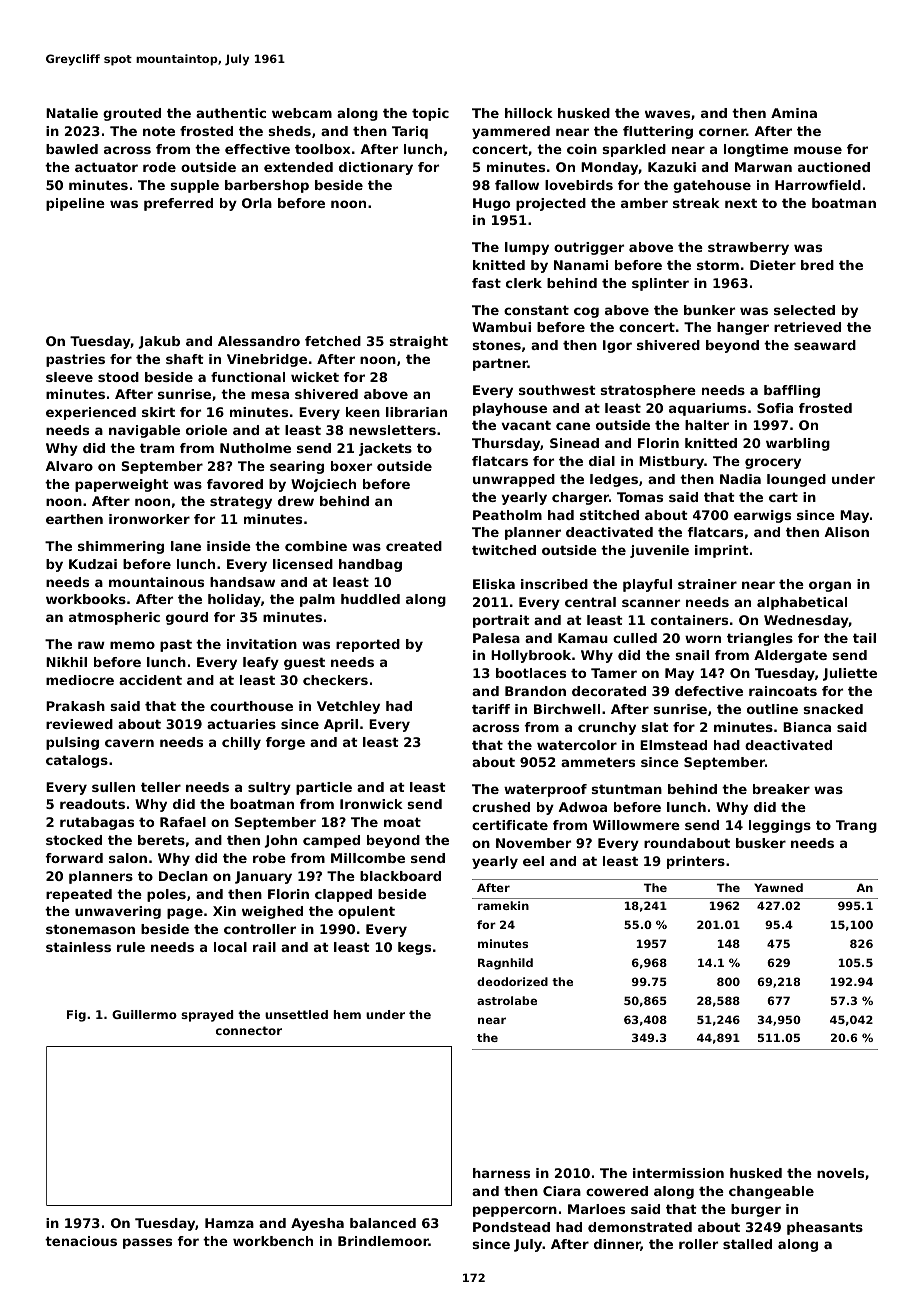 This screenshot has height=1308, width=924. I want to click on defective, so click(709, 691).
